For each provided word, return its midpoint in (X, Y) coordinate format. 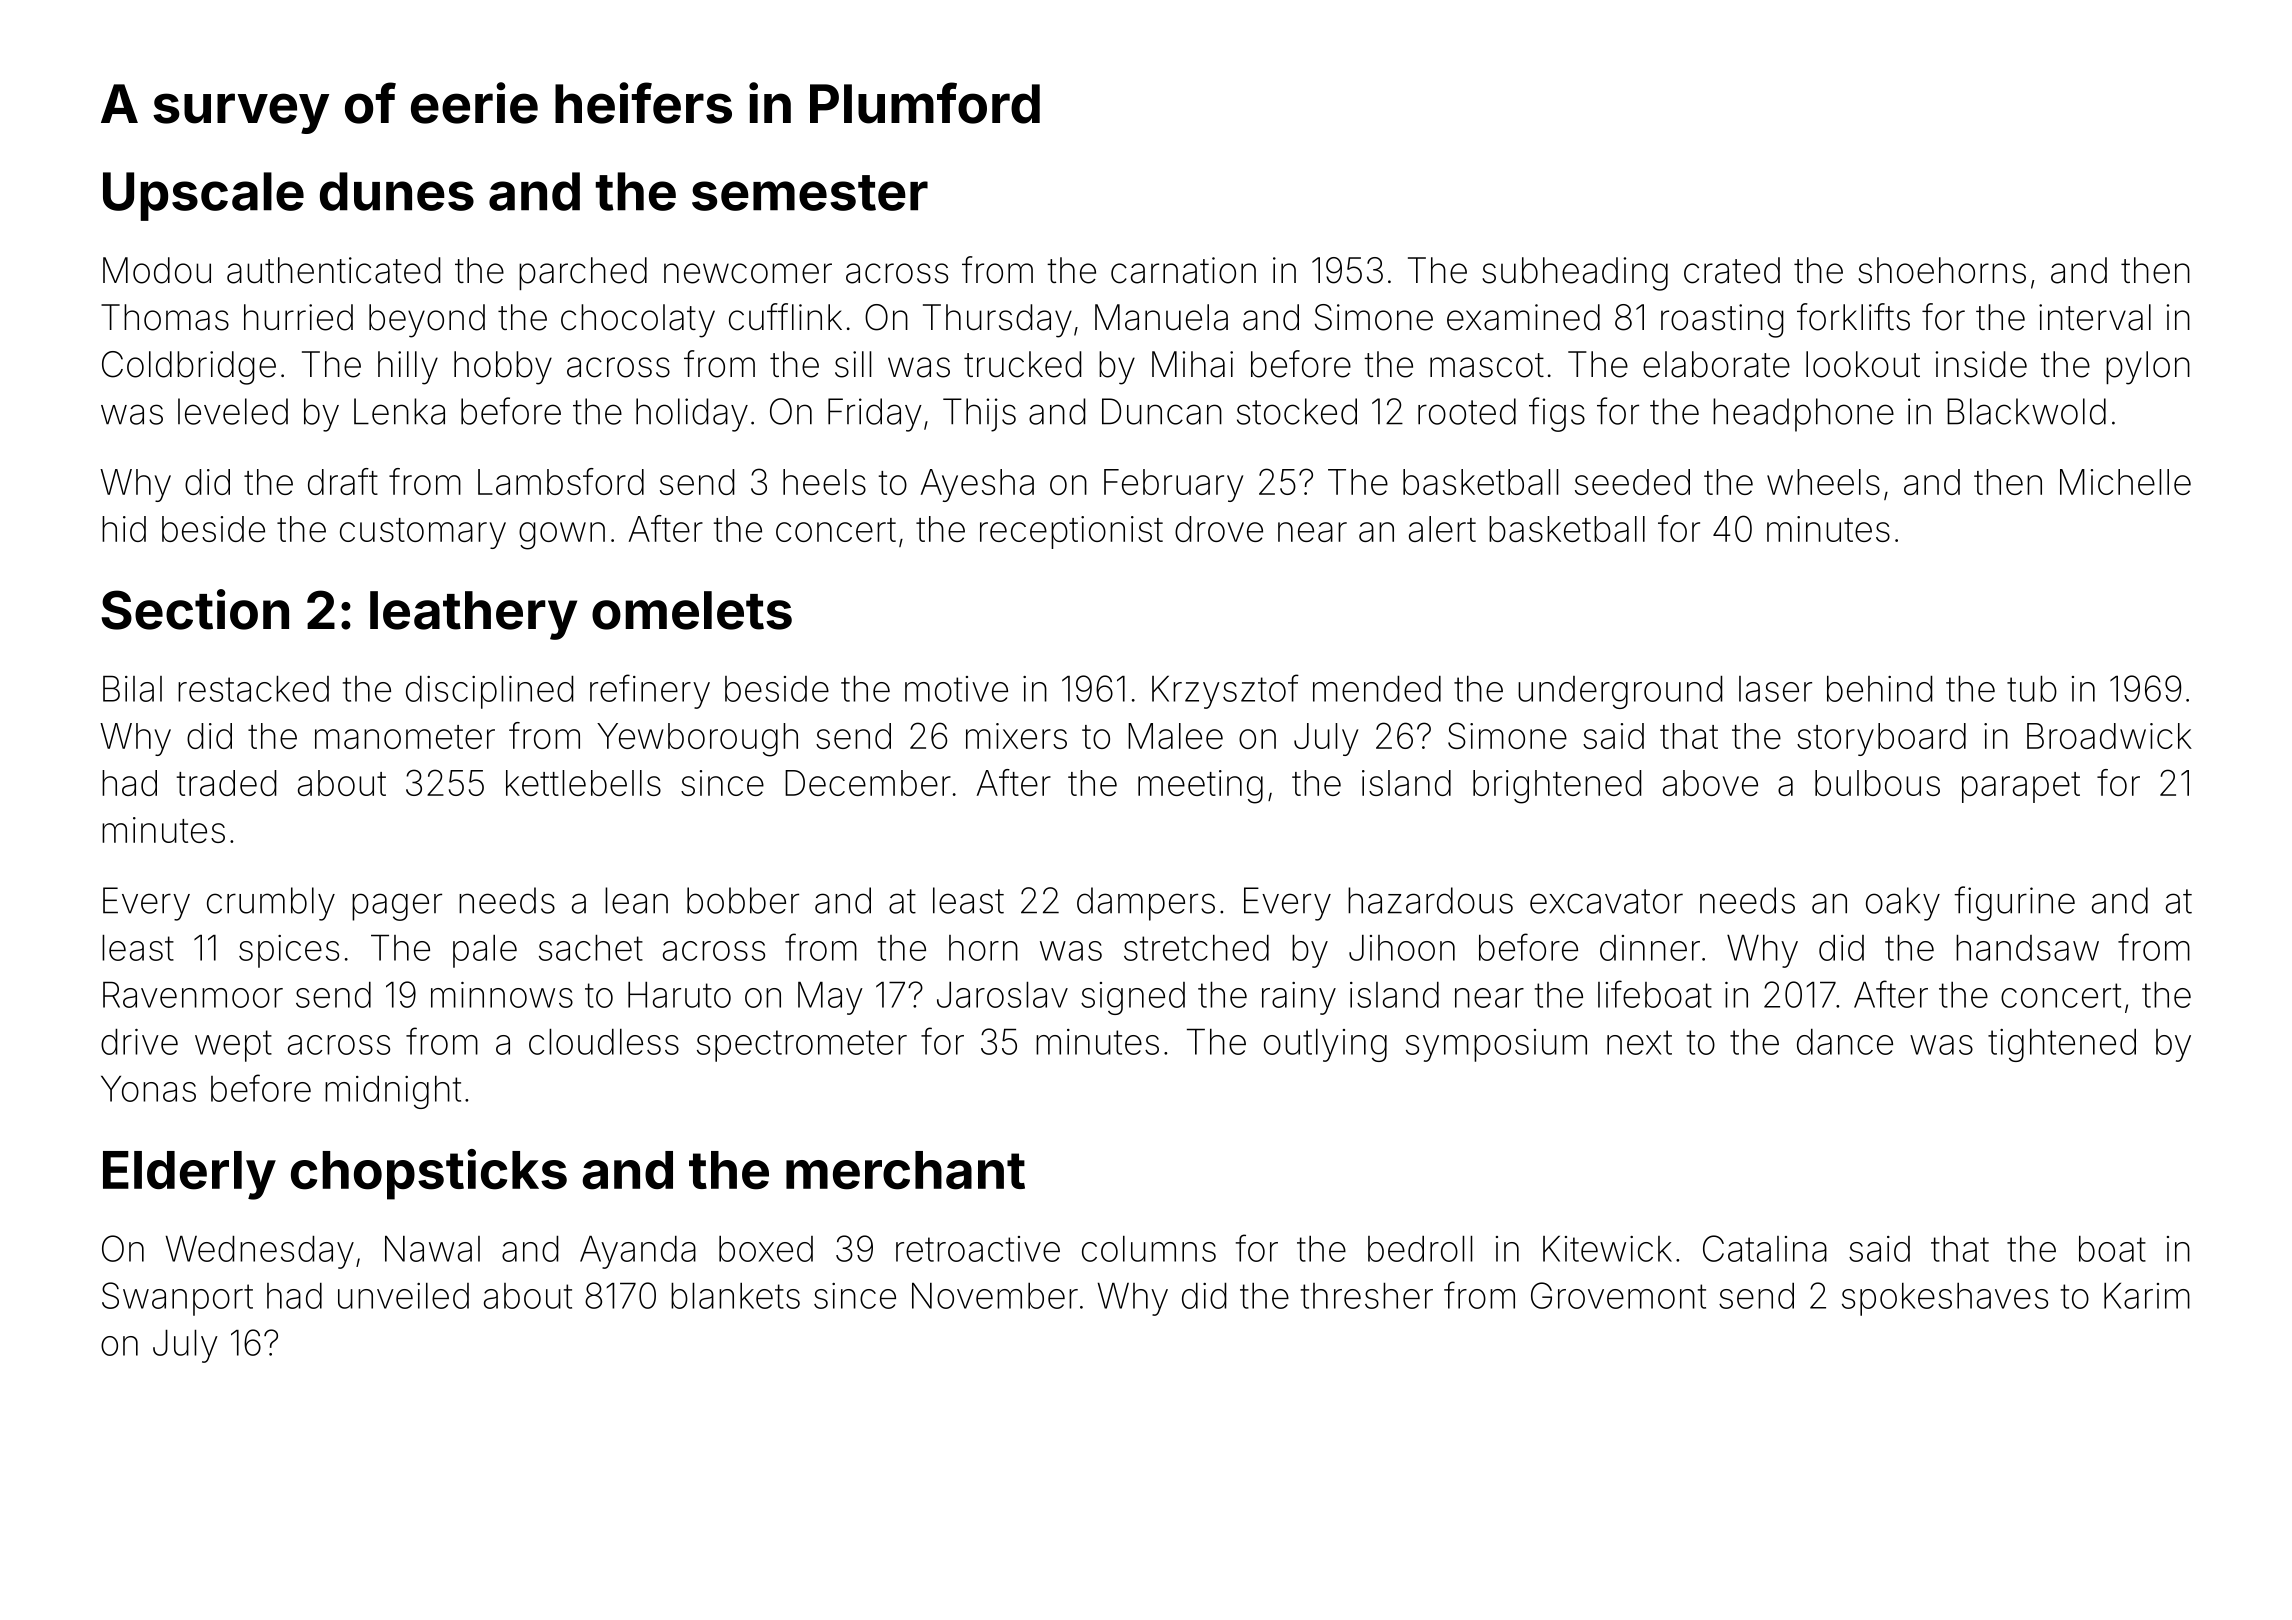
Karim (2147, 1296)
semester (810, 193)
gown (562, 536)
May (830, 998)
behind (1880, 689)
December (868, 783)
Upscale (203, 196)
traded (227, 783)
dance (1845, 1042)
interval (2095, 317)
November (995, 1296)
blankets (735, 1296)
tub (2032, 689)
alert (1442, 529)
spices (289, 951)
